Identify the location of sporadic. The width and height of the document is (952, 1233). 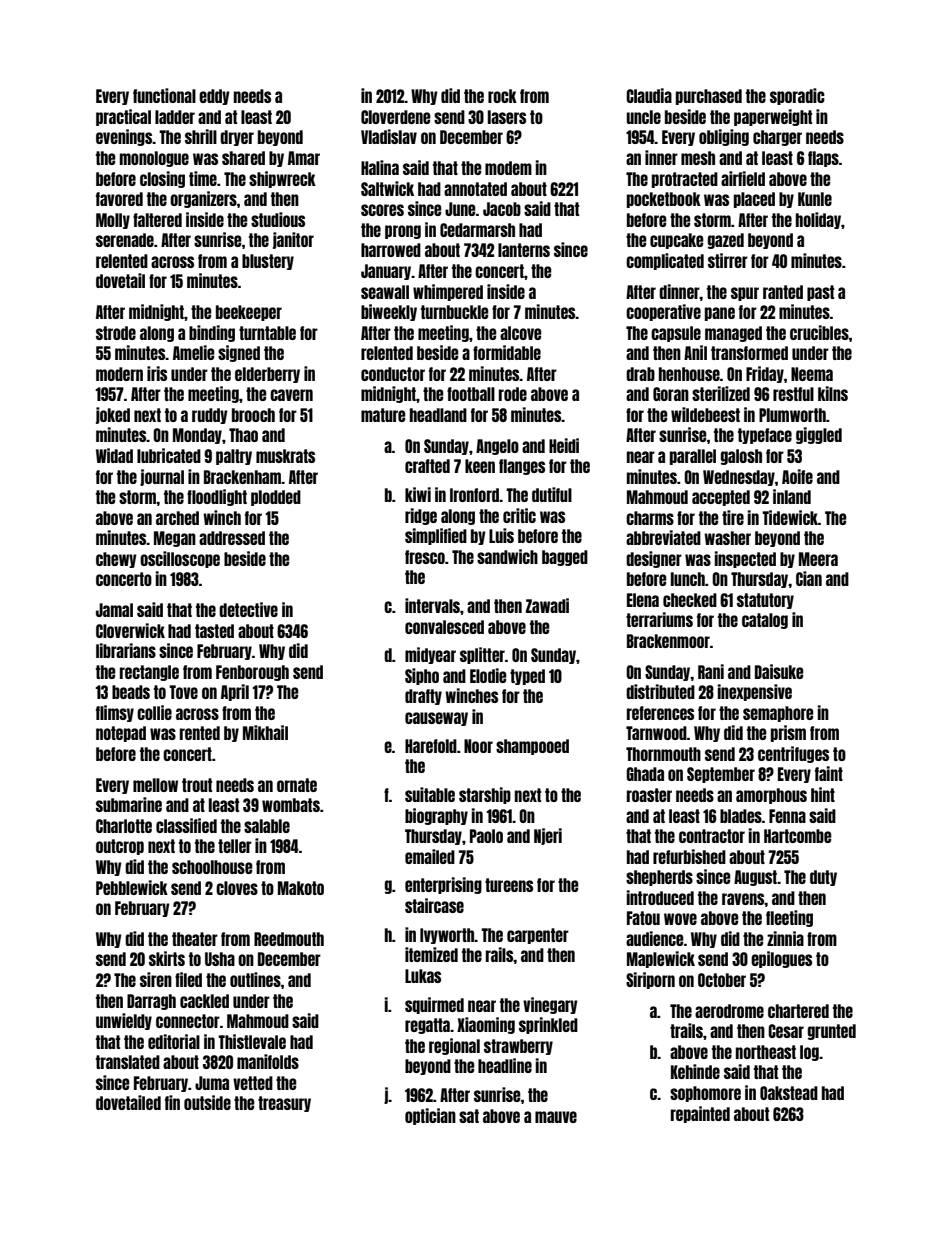
(797, 96).
